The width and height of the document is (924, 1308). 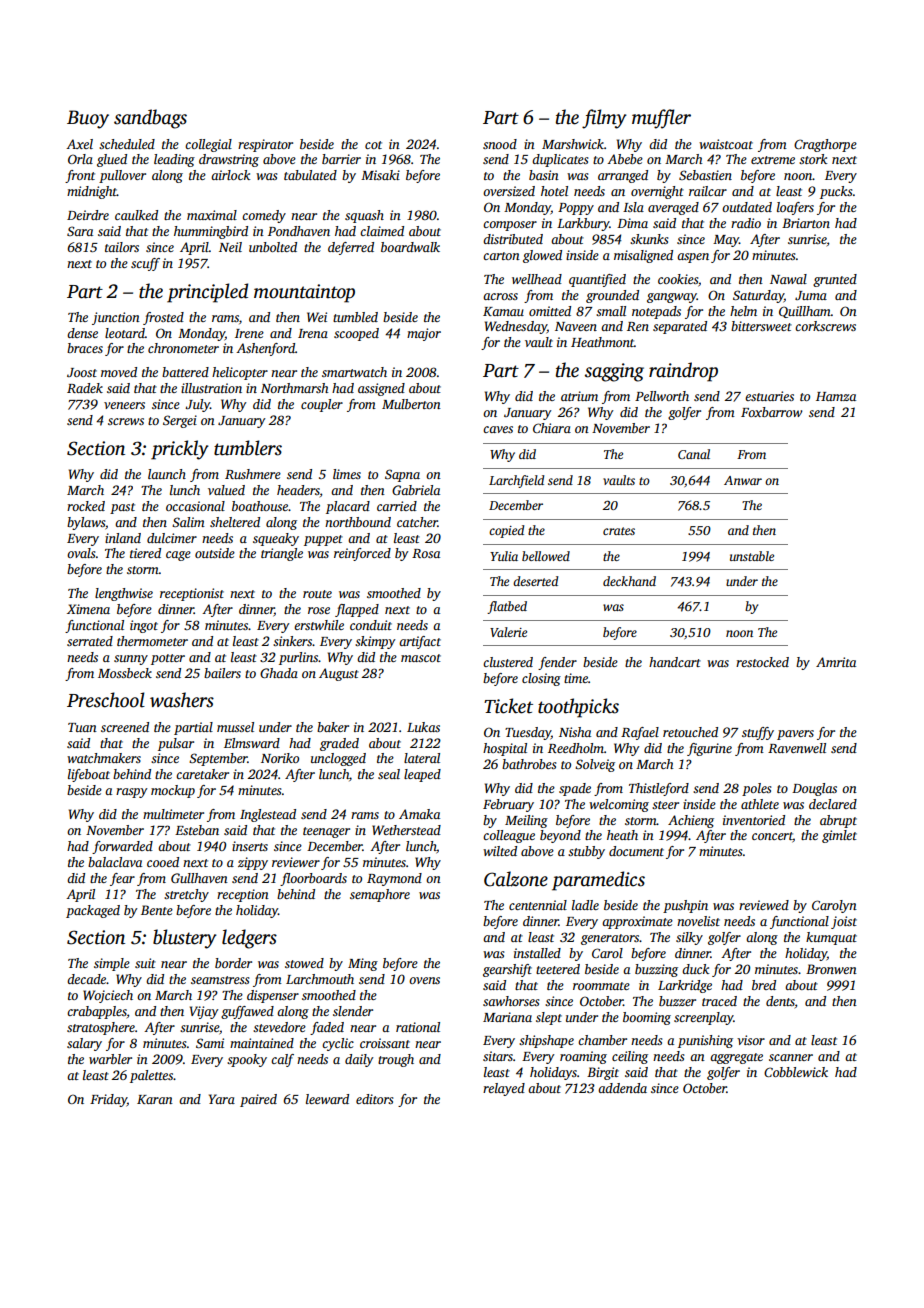 What do you see at coordinates (500, 144) in the document?
I see `snood` at bounding box center [500, 144].
